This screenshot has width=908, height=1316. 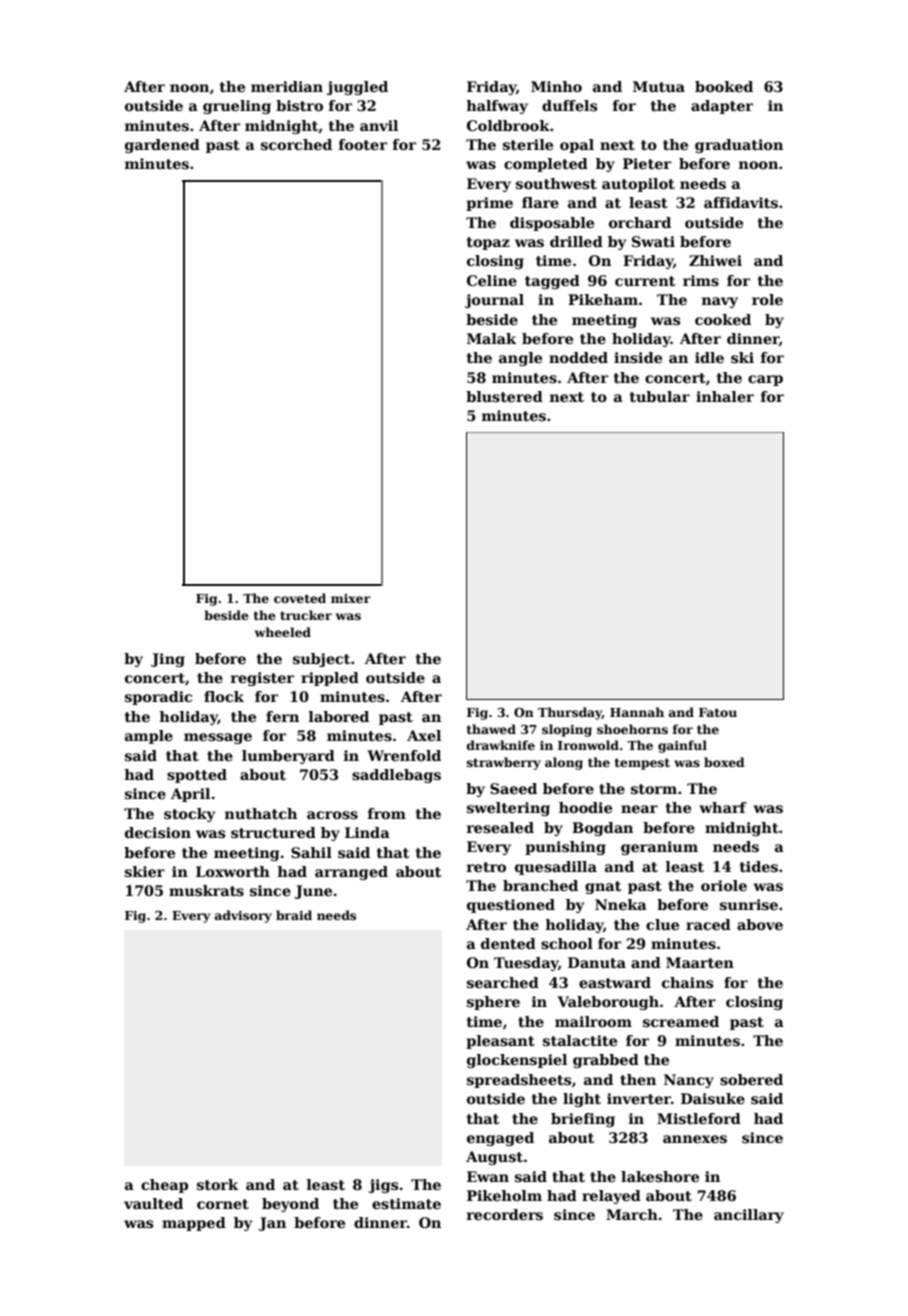 I want to click on coveted, so click(x=300, y=598).
